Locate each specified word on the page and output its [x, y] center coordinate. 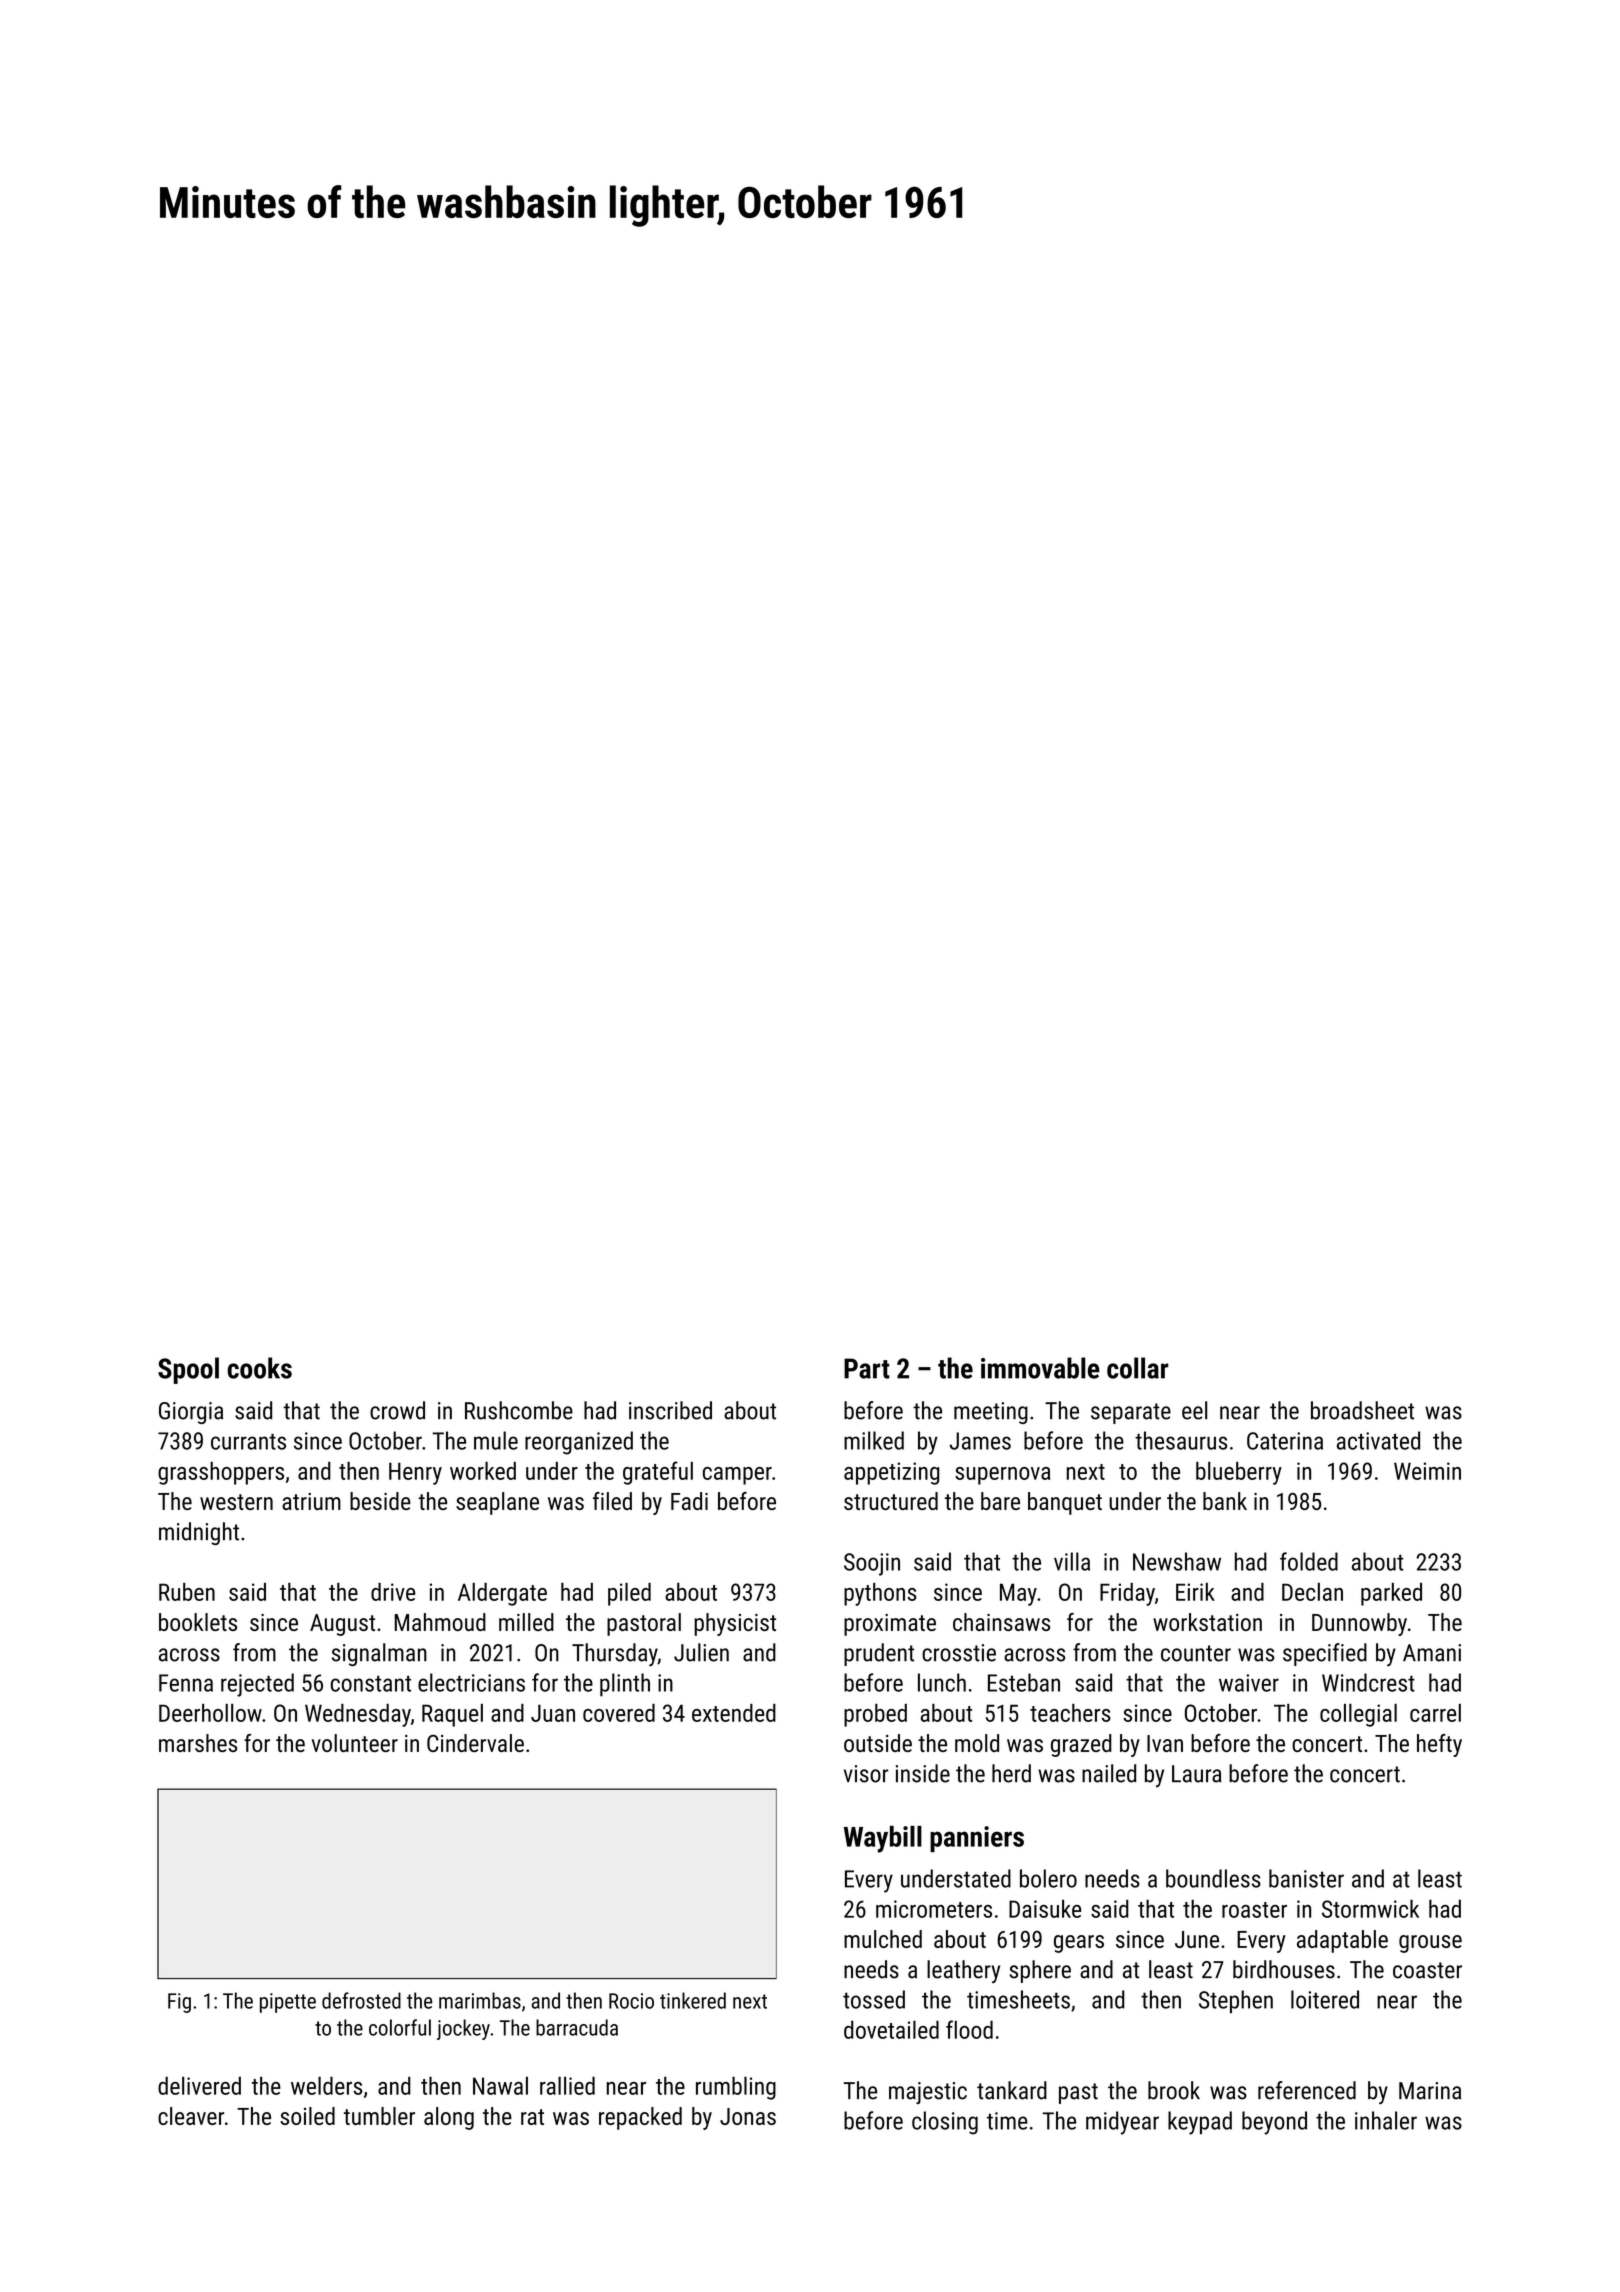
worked [483, 1471]
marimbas [480, 2000]
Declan [1312, 1592]
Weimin [1427, 1471]
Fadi [689, 1501]
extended [734, 1713]
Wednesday [358, 1715]
